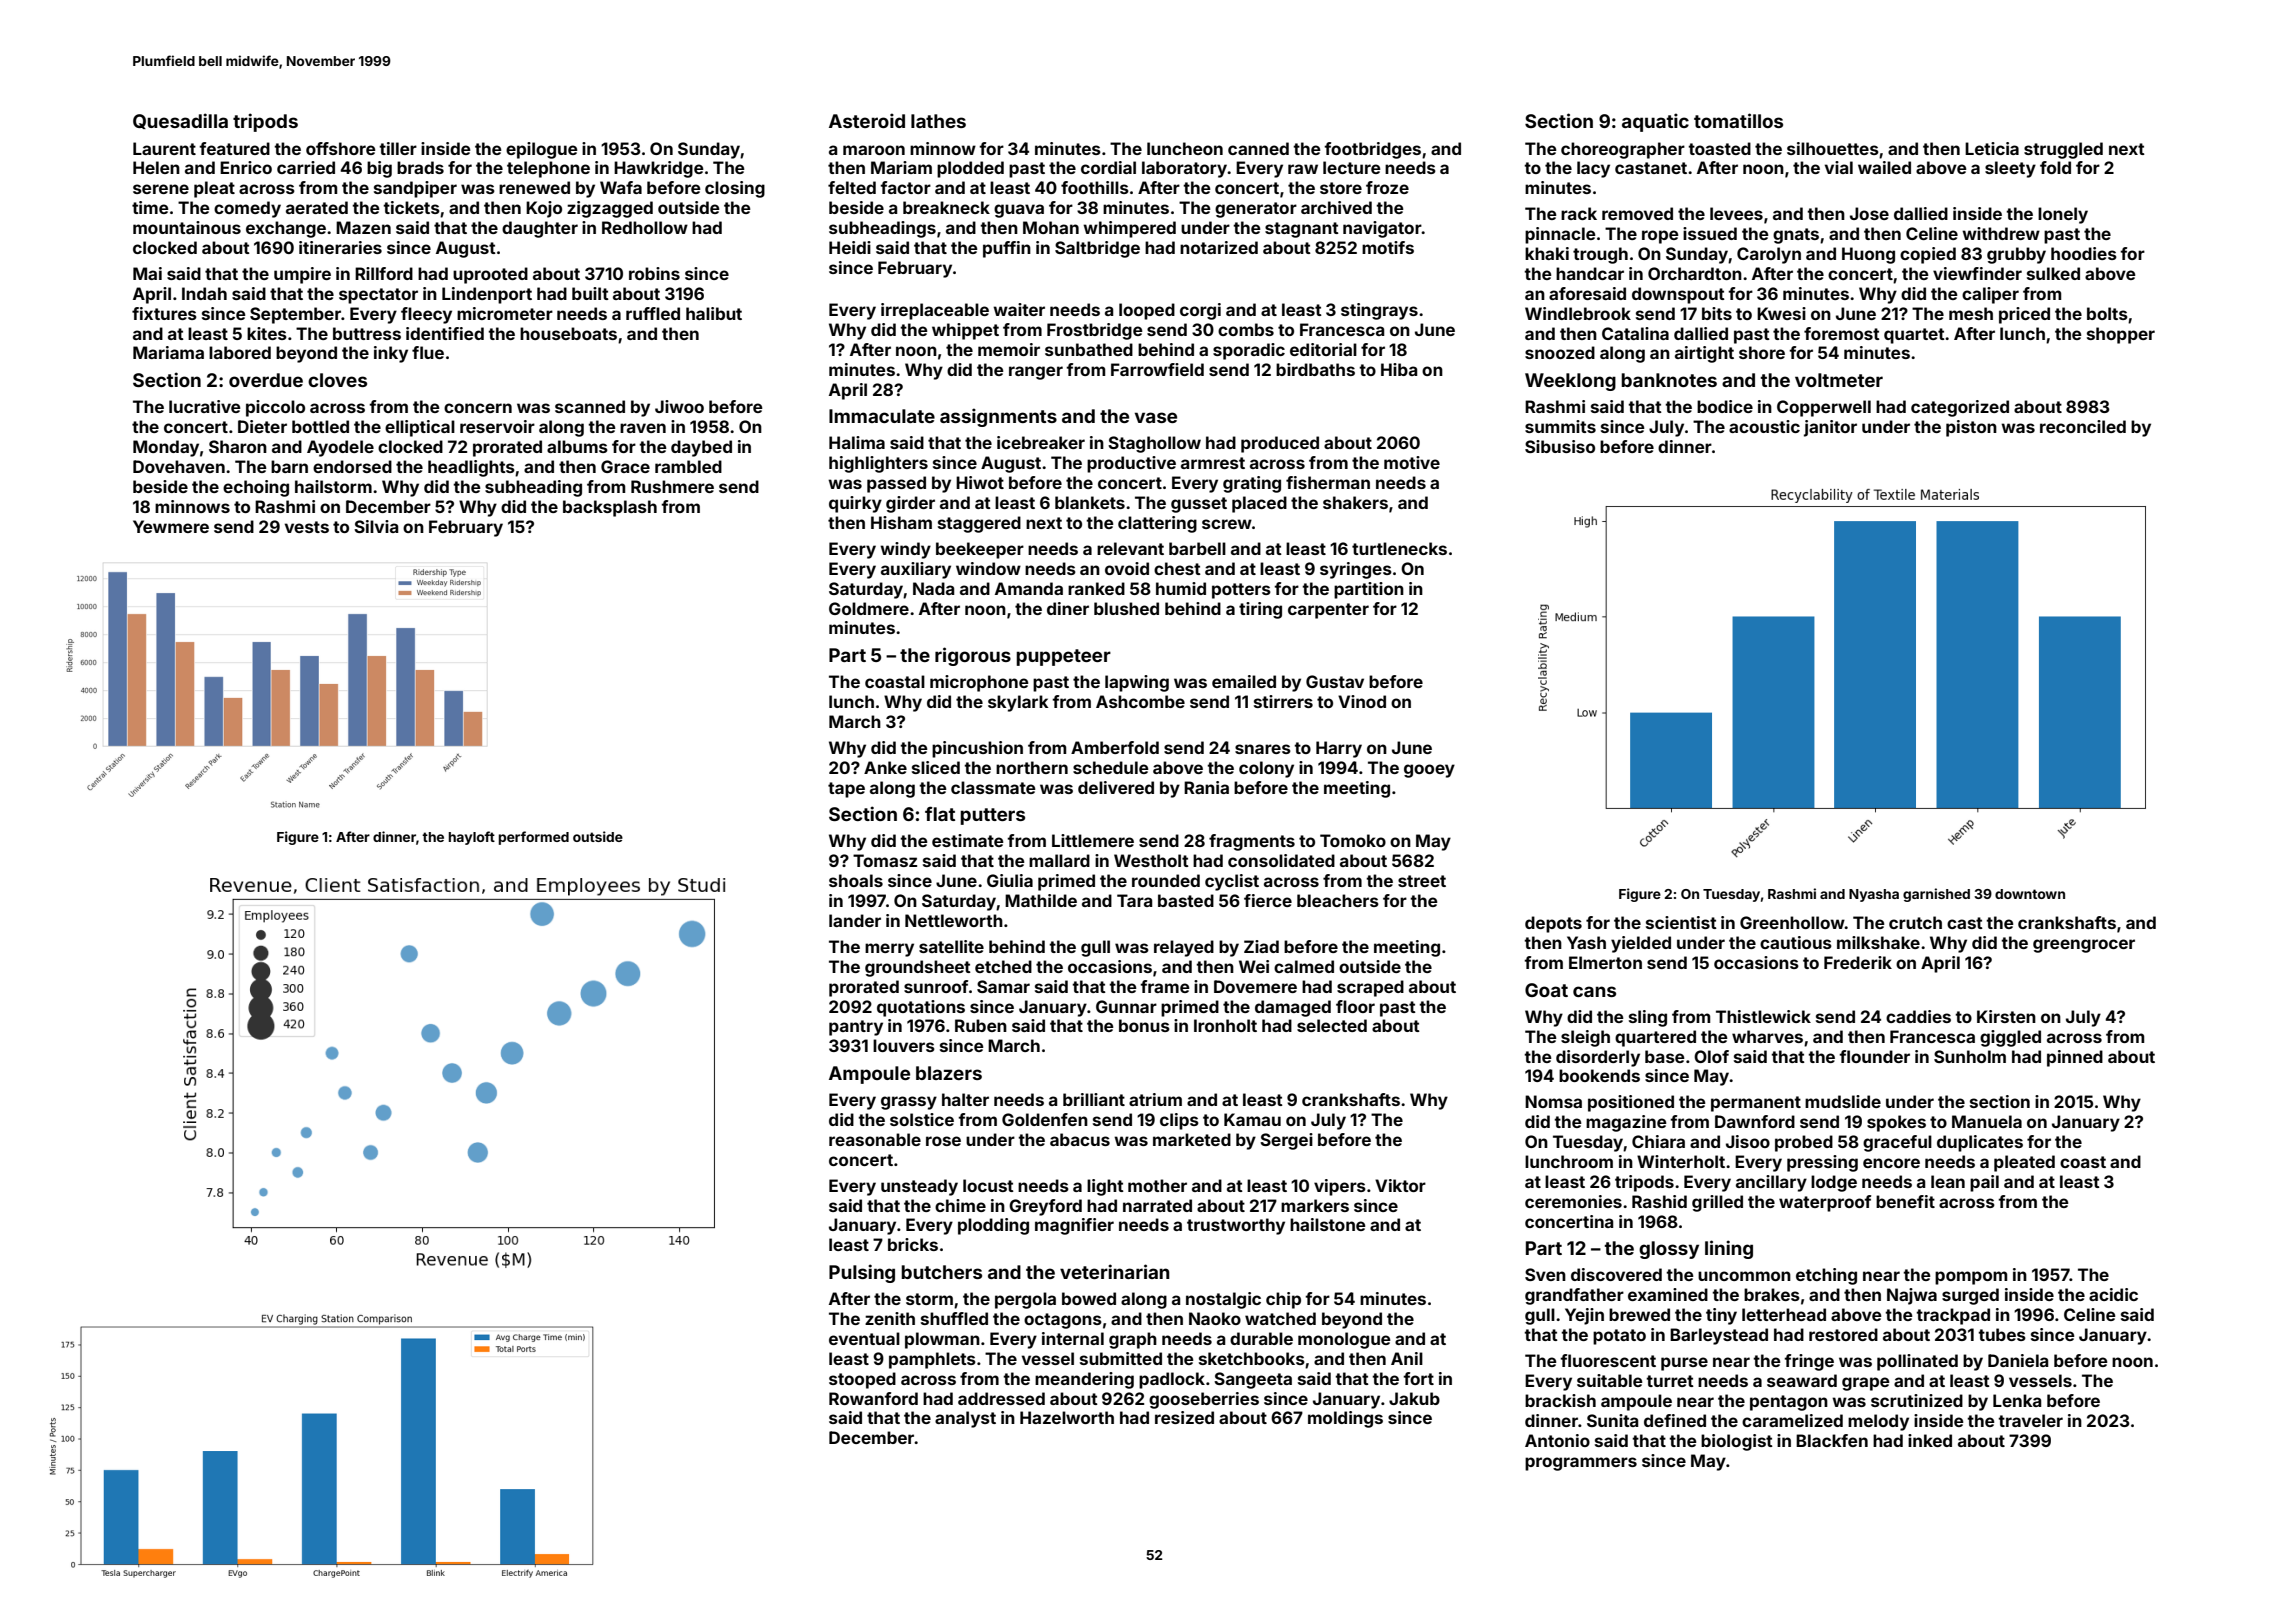  I want to click on fixtures, so click(164, 313).
